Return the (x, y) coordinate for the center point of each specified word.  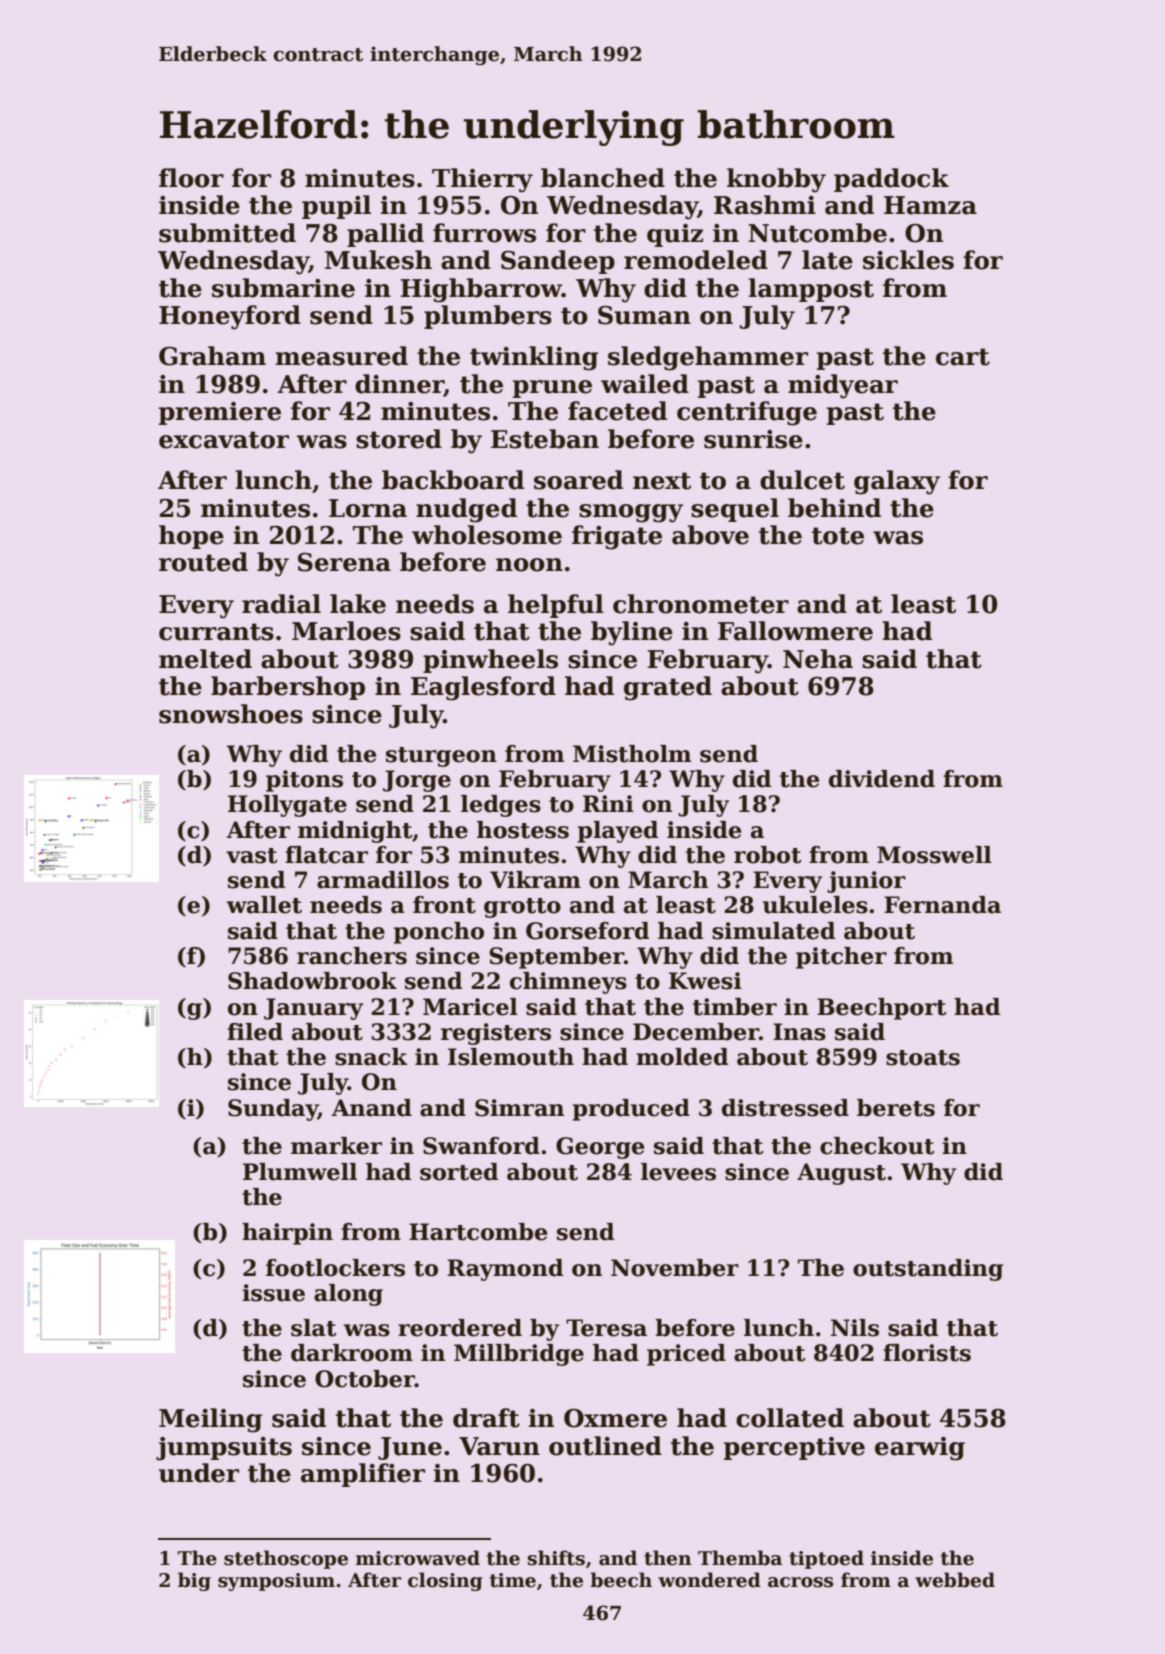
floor (191, 178)
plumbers (488, 317)
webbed (955, 1580)
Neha (818, 659)
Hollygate (287, 806)
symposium (276, 1582)
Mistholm (632, 754)
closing (445, 1581)
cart (963, 357)
